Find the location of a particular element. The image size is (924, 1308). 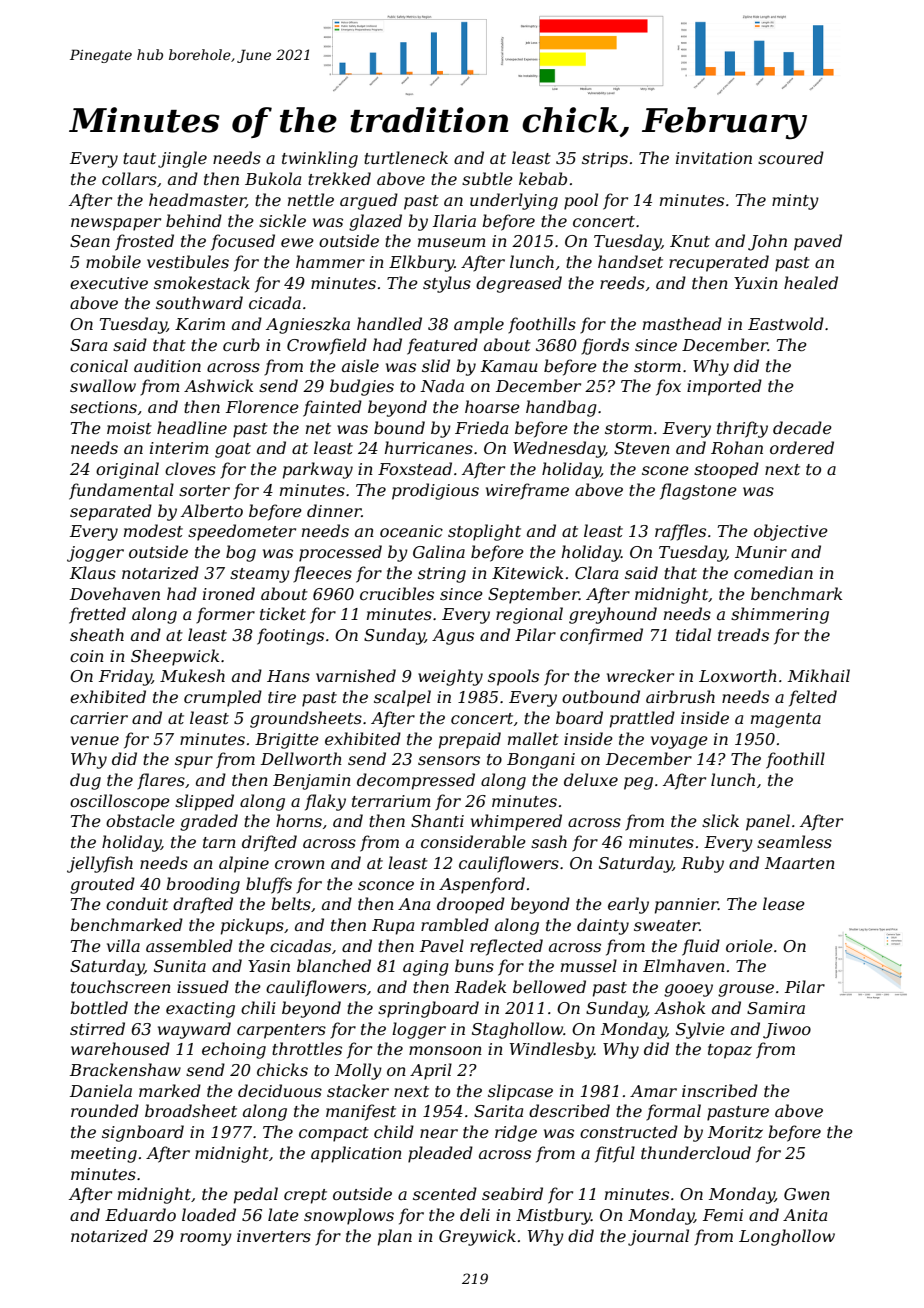

echoing is located at coordinates (234, 1050).
